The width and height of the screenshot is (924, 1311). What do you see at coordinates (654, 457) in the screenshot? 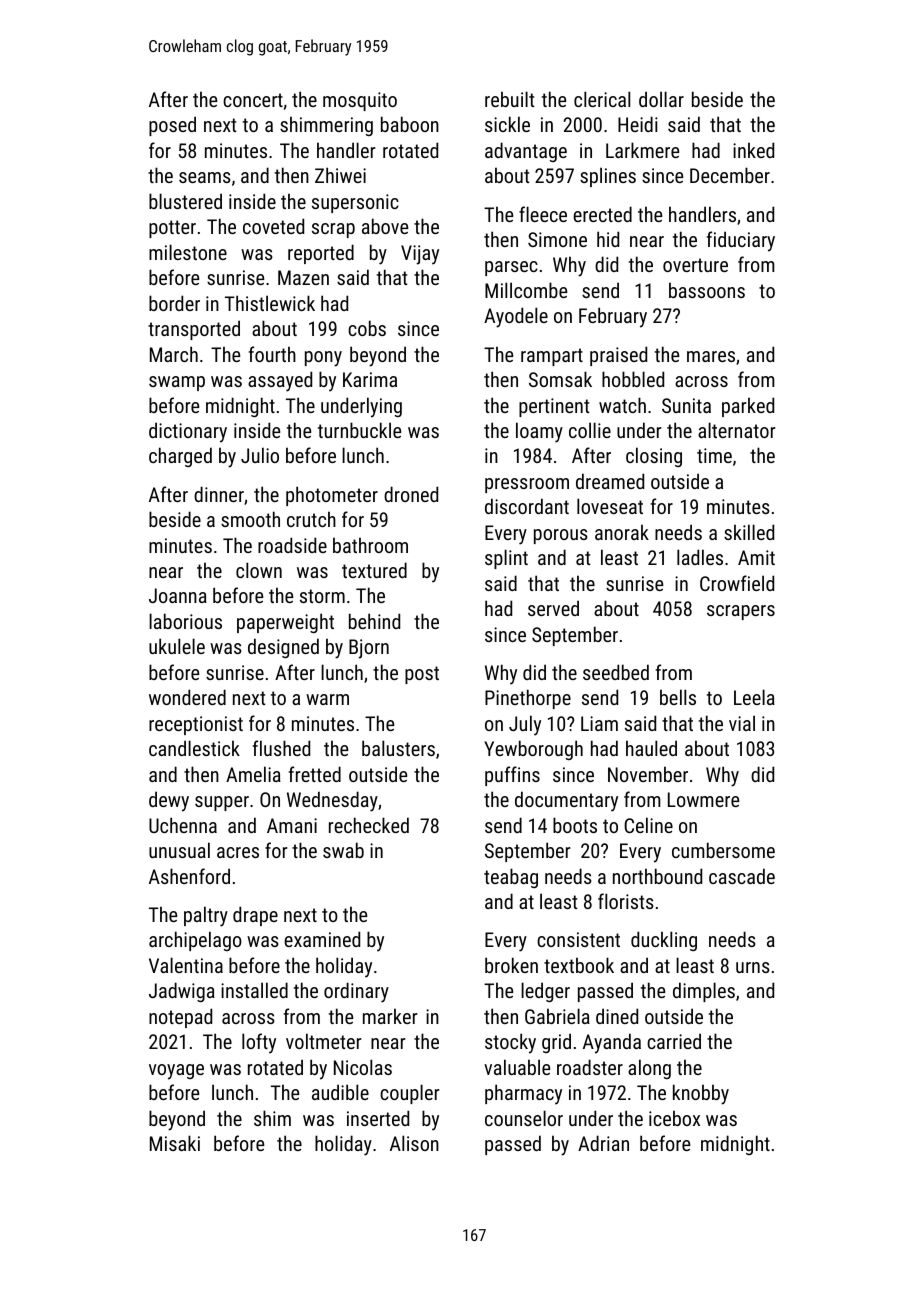
I see `closing` at bounding box center [654, 457].
